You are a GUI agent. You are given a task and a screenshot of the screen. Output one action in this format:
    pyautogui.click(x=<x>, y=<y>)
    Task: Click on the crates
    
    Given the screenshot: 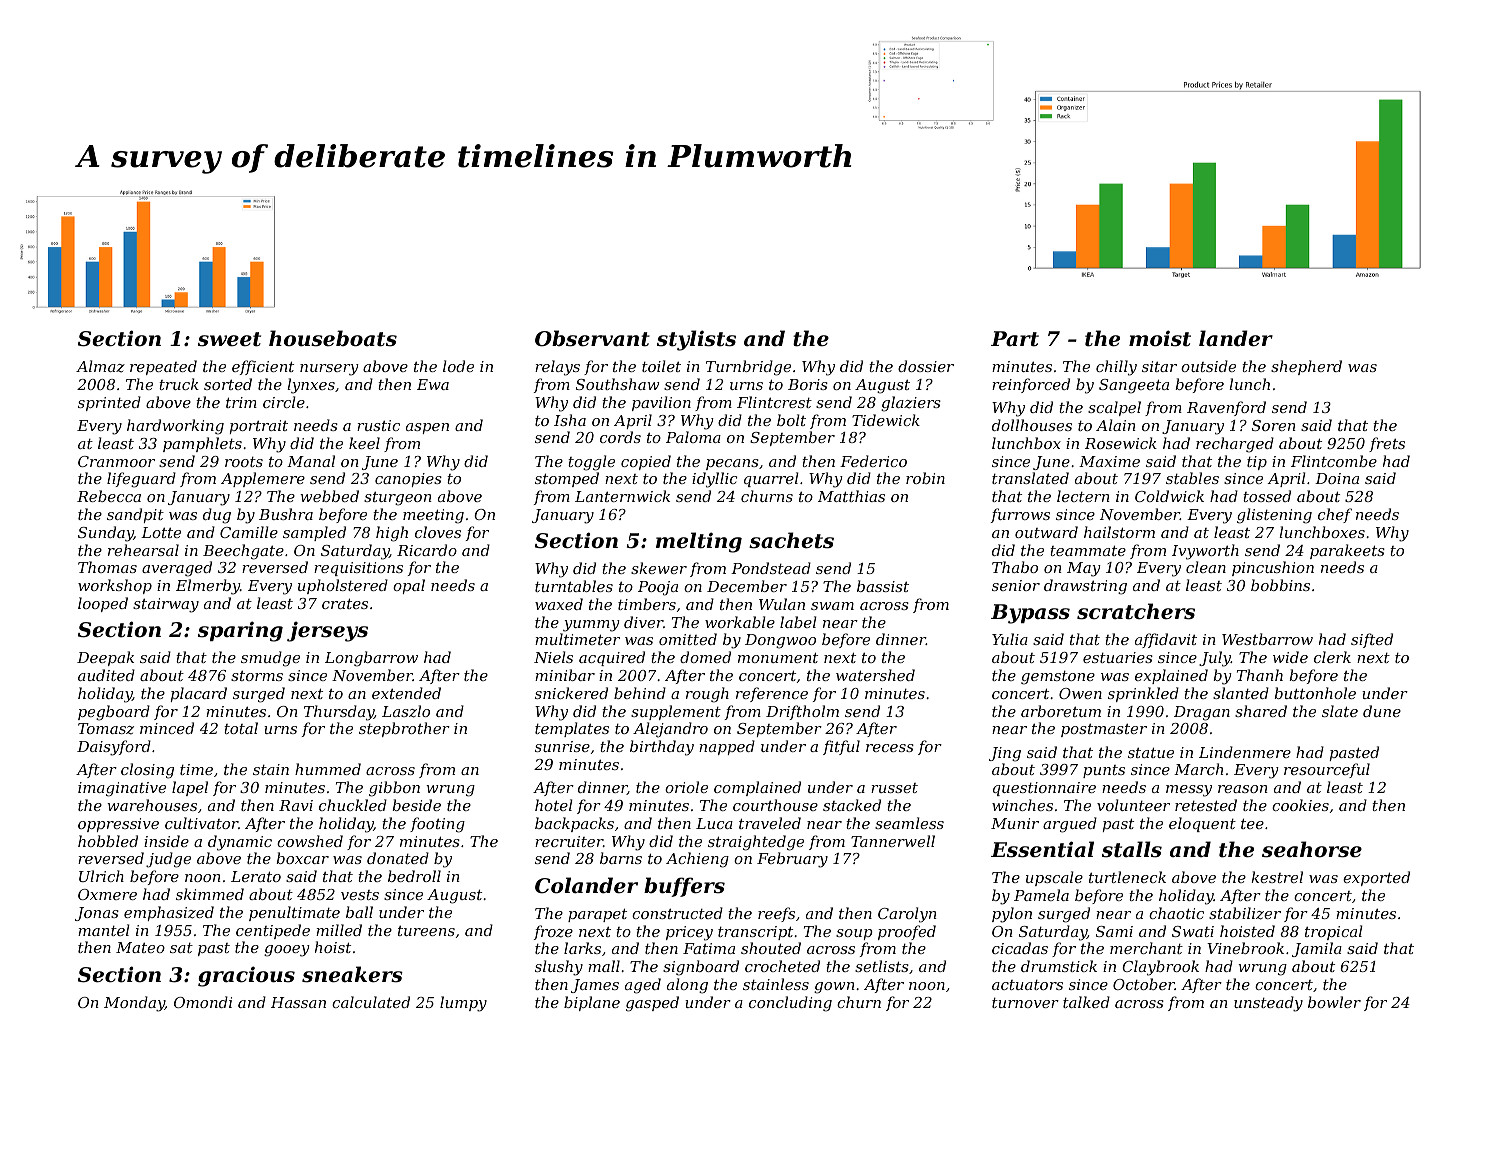 What is the action you would take?
    pyautogui.click(x=345, y=603)
